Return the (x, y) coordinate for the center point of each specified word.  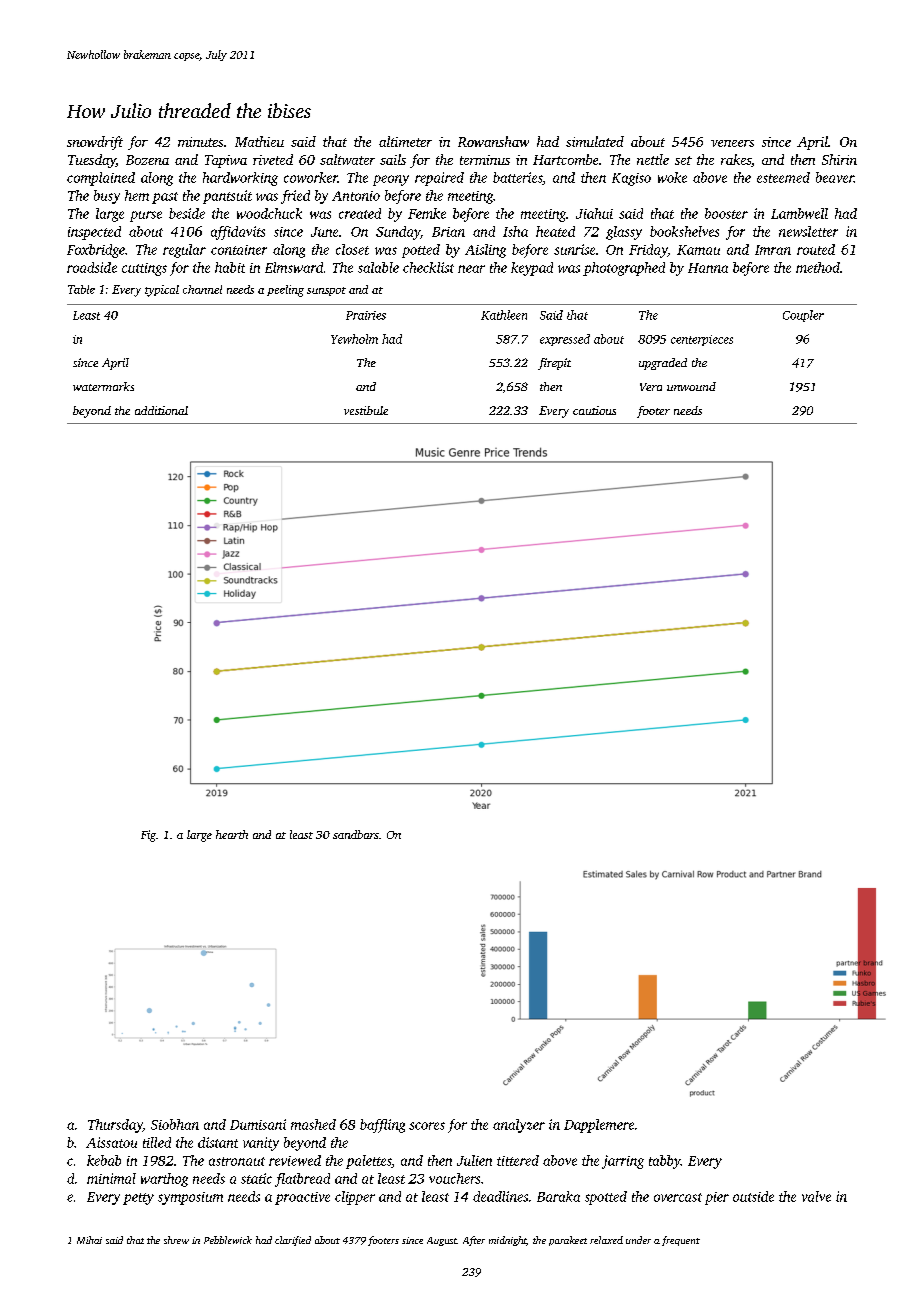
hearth (232, 834)
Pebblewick (228, 1240)
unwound (691, 386)
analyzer (519, 1126)
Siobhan (175, 1124)
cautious (594, 410)
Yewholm (354, 339)
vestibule (366, 410)
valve (816, 1196)
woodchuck (269, 213)
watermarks (103, 386)
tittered (518, 1160)
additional (161, 410)
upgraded (663, 364)
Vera (651, 387)
